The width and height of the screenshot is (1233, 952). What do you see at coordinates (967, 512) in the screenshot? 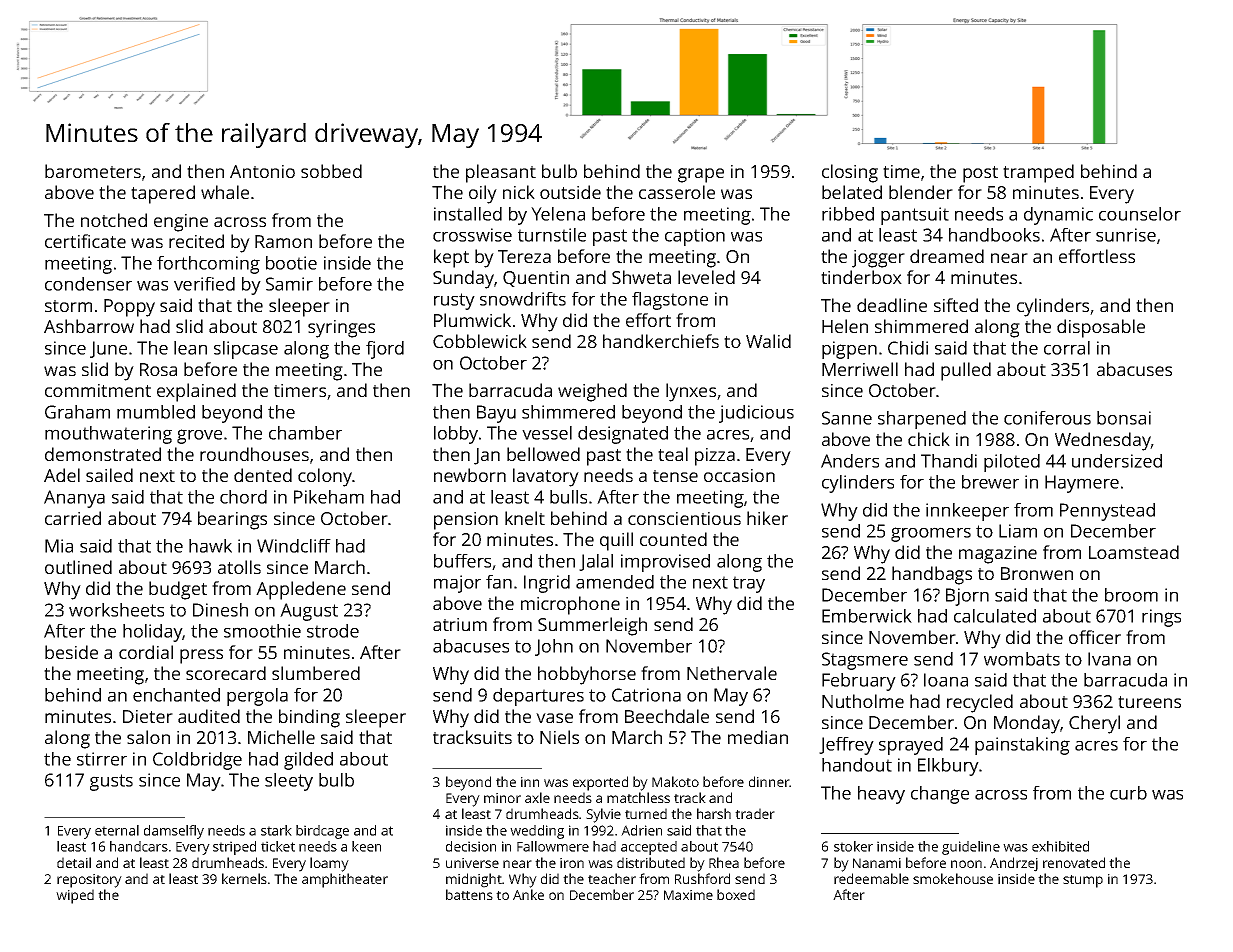
I see `innkeeper` at bounding box center [967, 512].
